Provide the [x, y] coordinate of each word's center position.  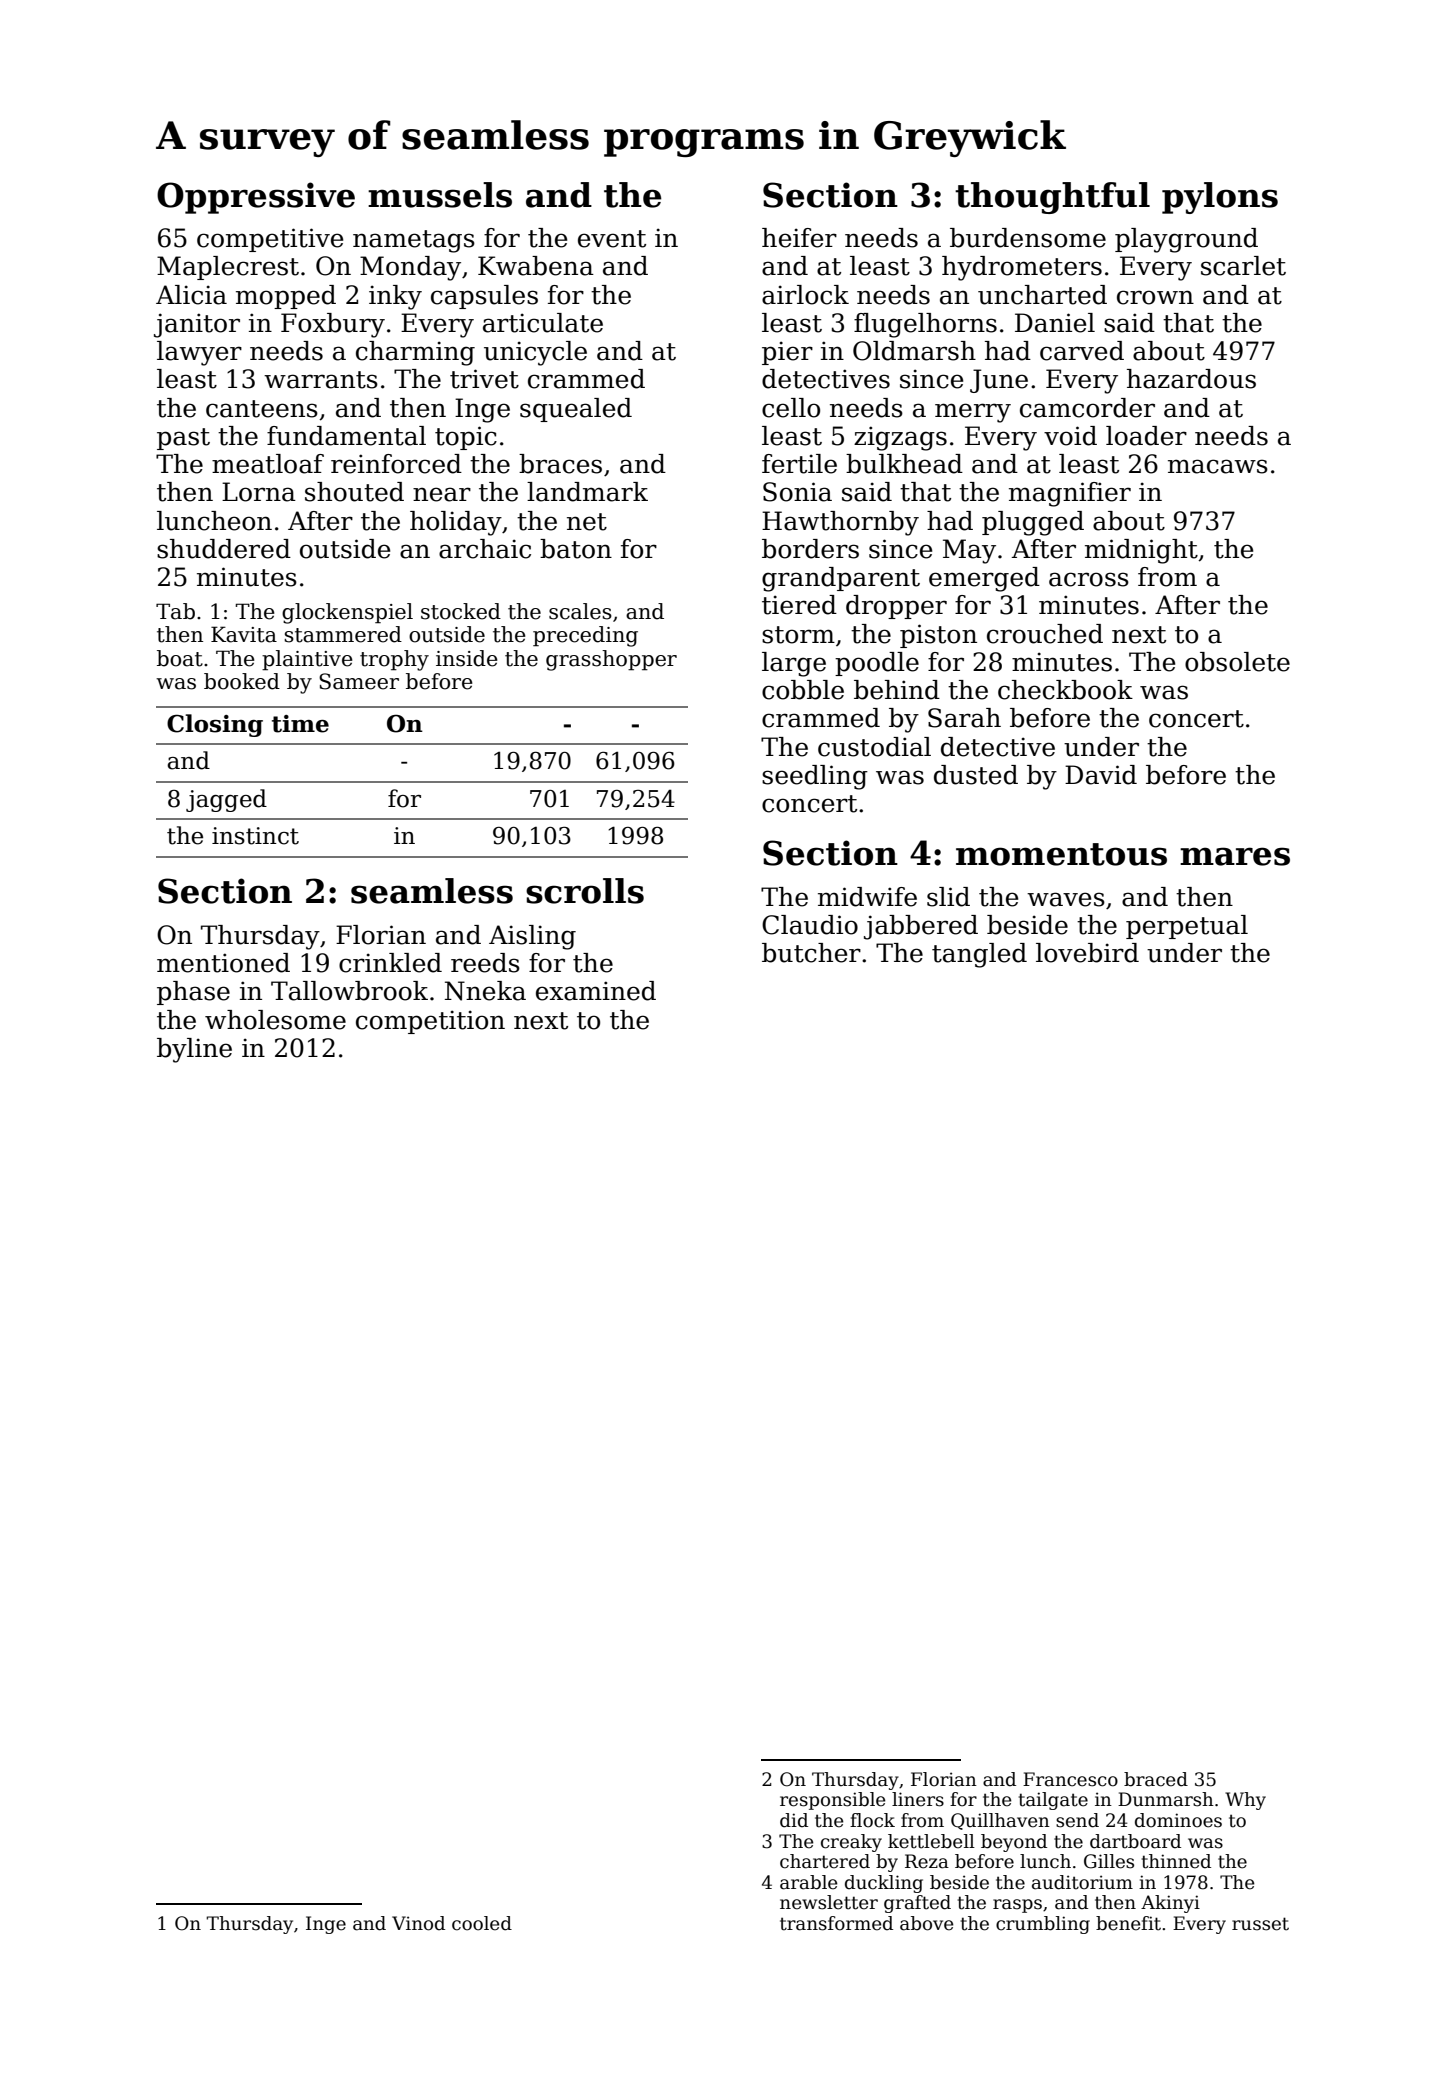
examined [596, 991]
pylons [1220, 198]
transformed [836, 1923]
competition [430, 1022]
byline [194, 1050]
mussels [440, 195]
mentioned [223, 963]
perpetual [1187, 927]
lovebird [1087, 953]
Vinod [418, 1923]
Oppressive [256, 198]
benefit [1128, 1923]
